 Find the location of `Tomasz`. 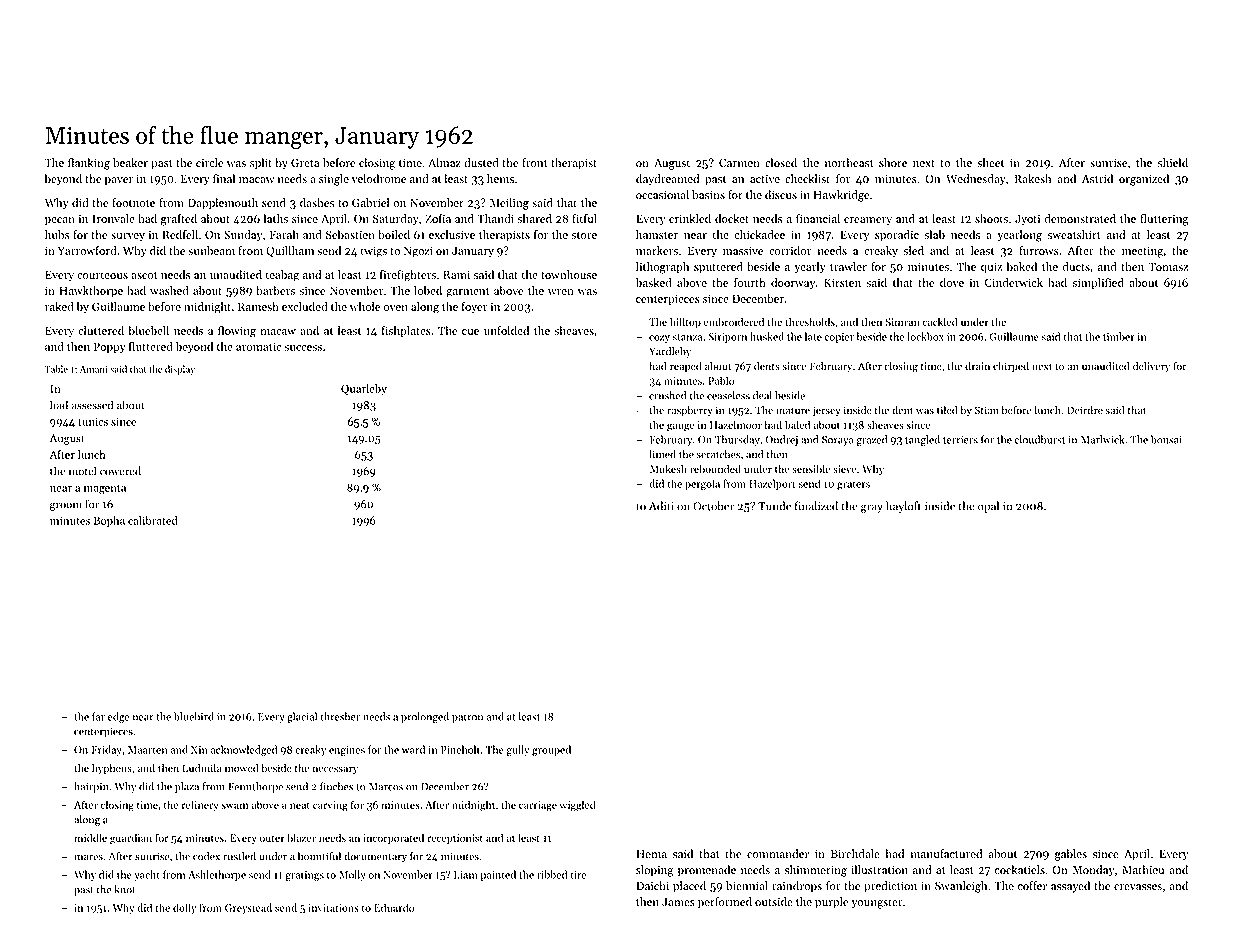

Tomasz is located at coordinates (1168, 266).
